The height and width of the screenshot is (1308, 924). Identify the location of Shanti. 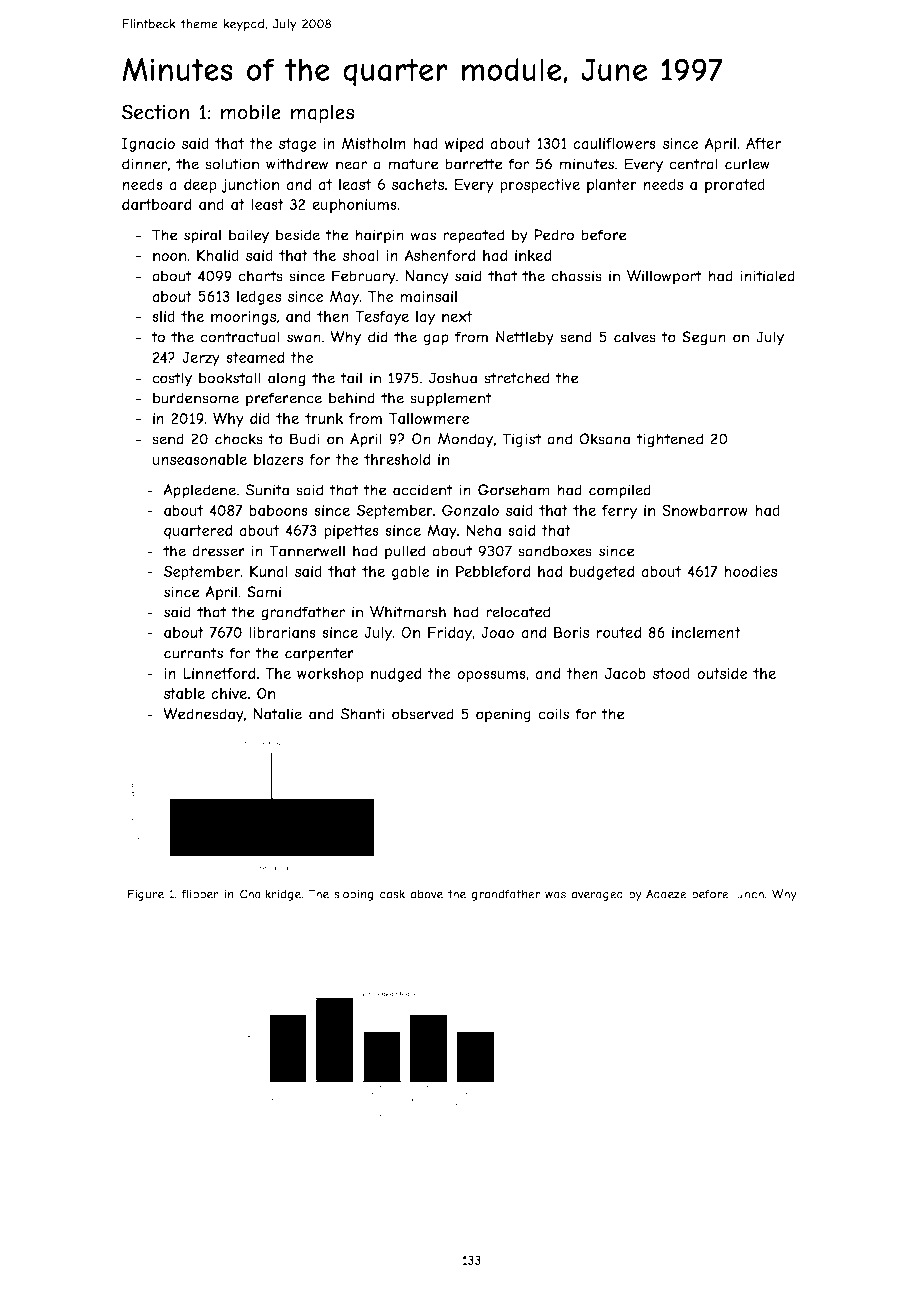
(363, 714).
